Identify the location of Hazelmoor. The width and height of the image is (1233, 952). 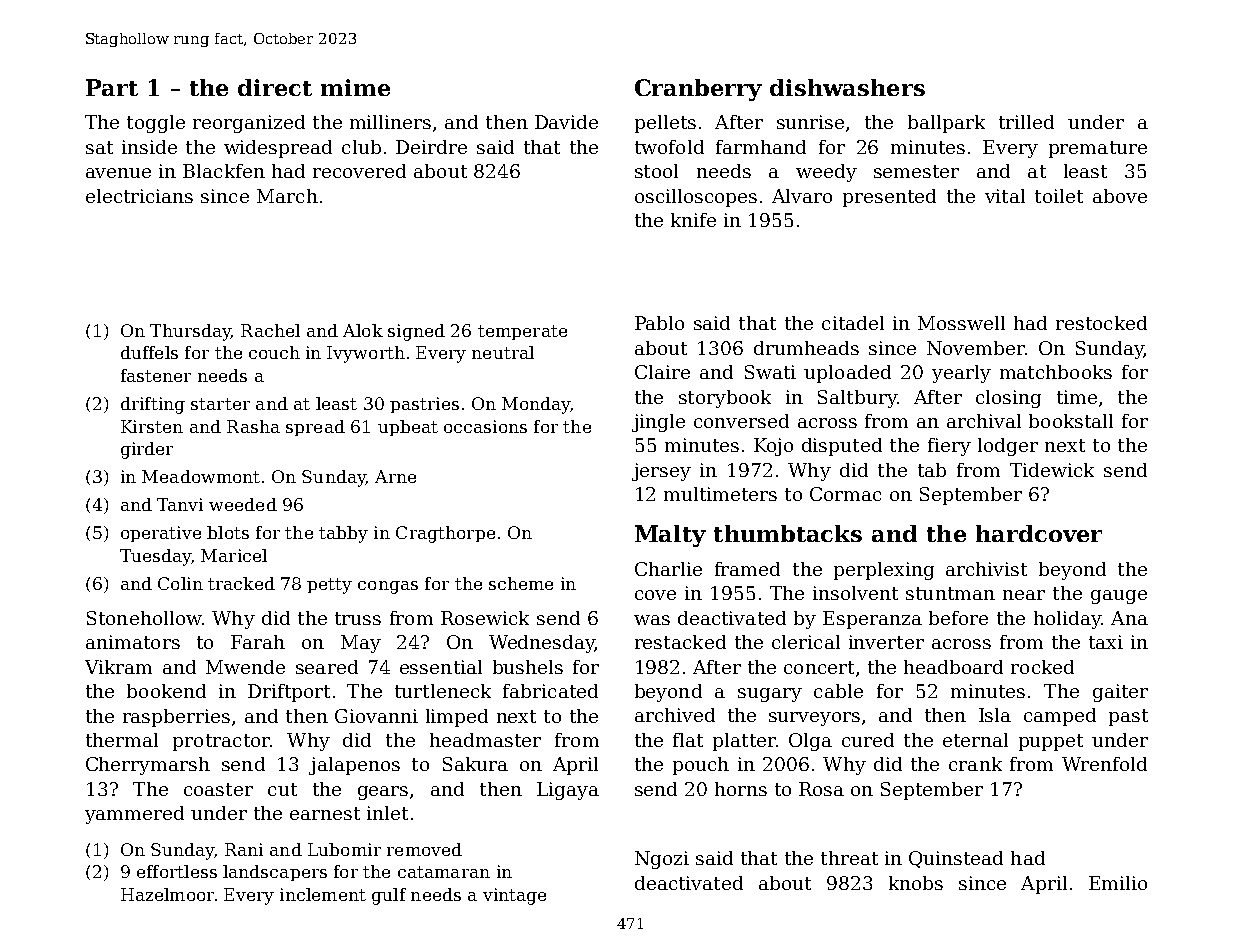
(167, 894).
